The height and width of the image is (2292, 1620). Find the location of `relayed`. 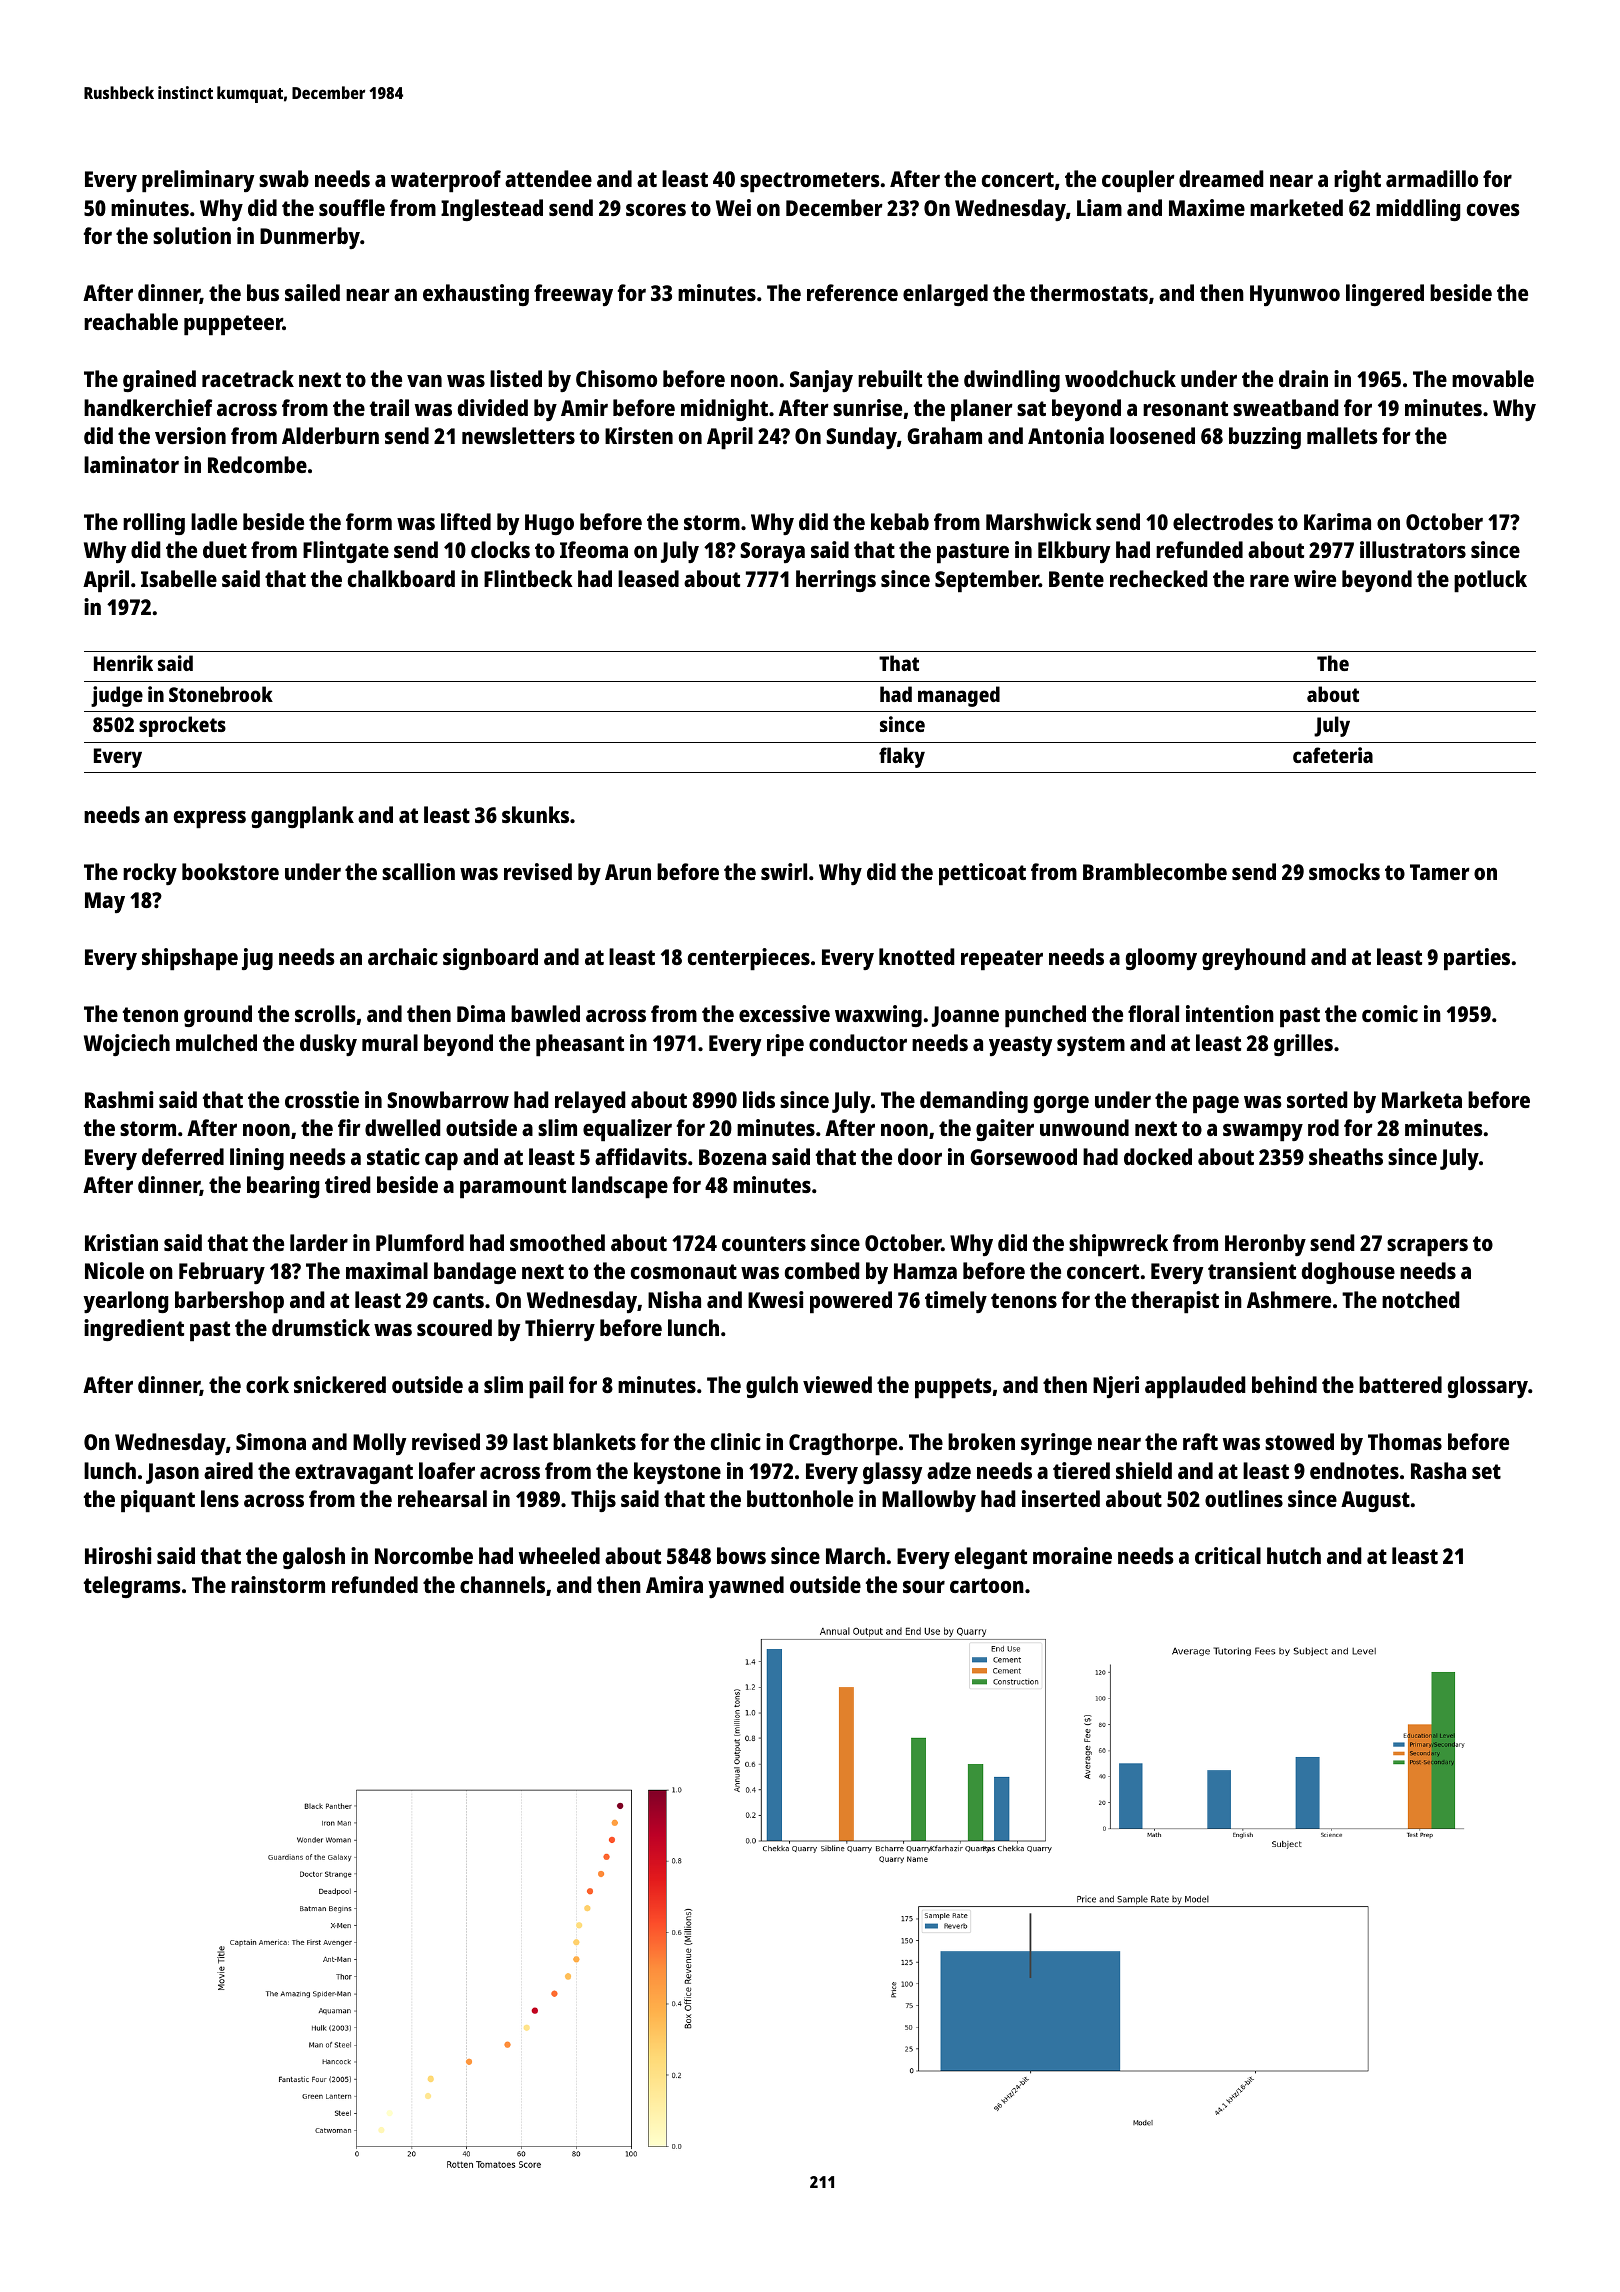

relayed is located at coordinates (590, 1102).
